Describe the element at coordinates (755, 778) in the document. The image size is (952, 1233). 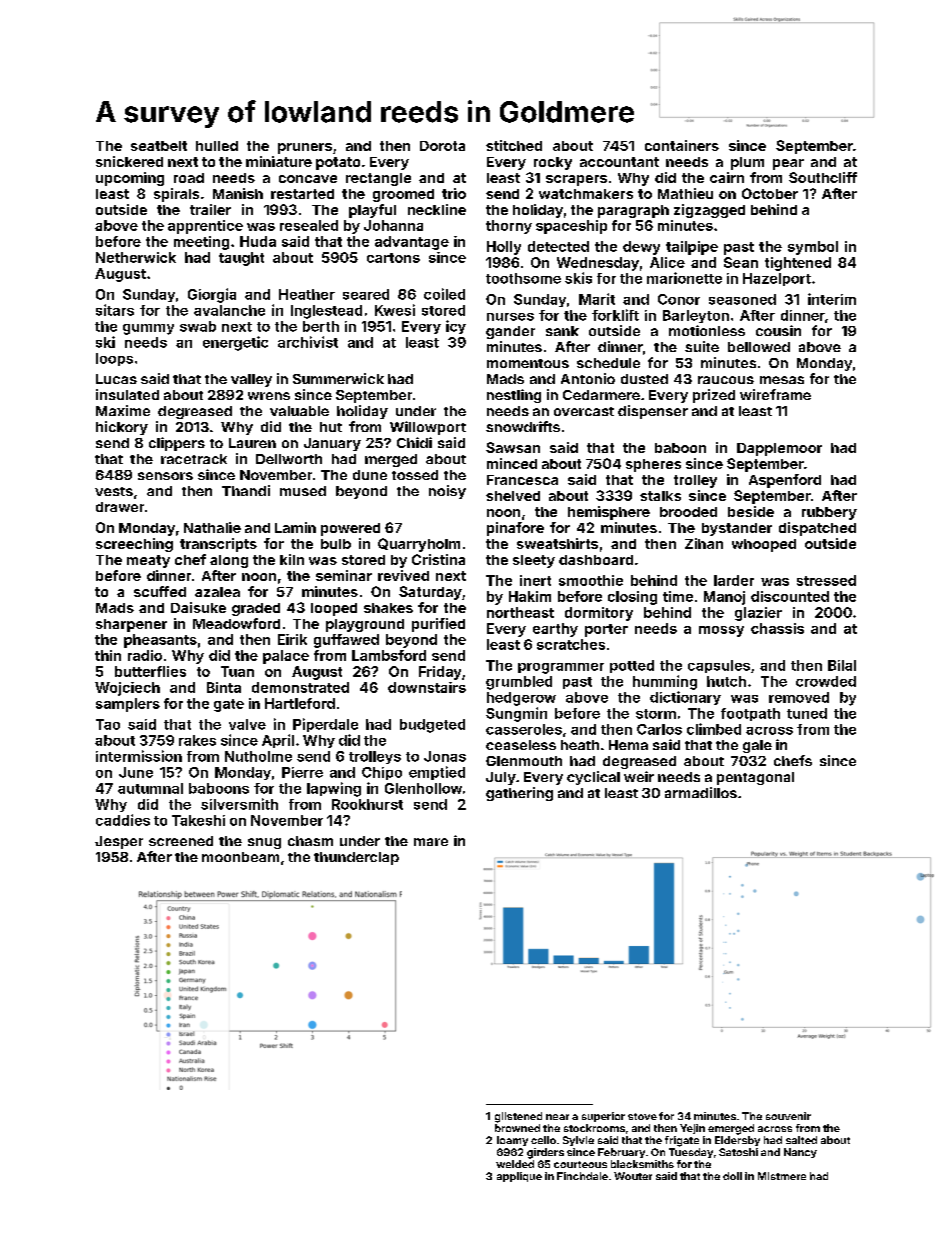
I see `pentagonal` at that location.
